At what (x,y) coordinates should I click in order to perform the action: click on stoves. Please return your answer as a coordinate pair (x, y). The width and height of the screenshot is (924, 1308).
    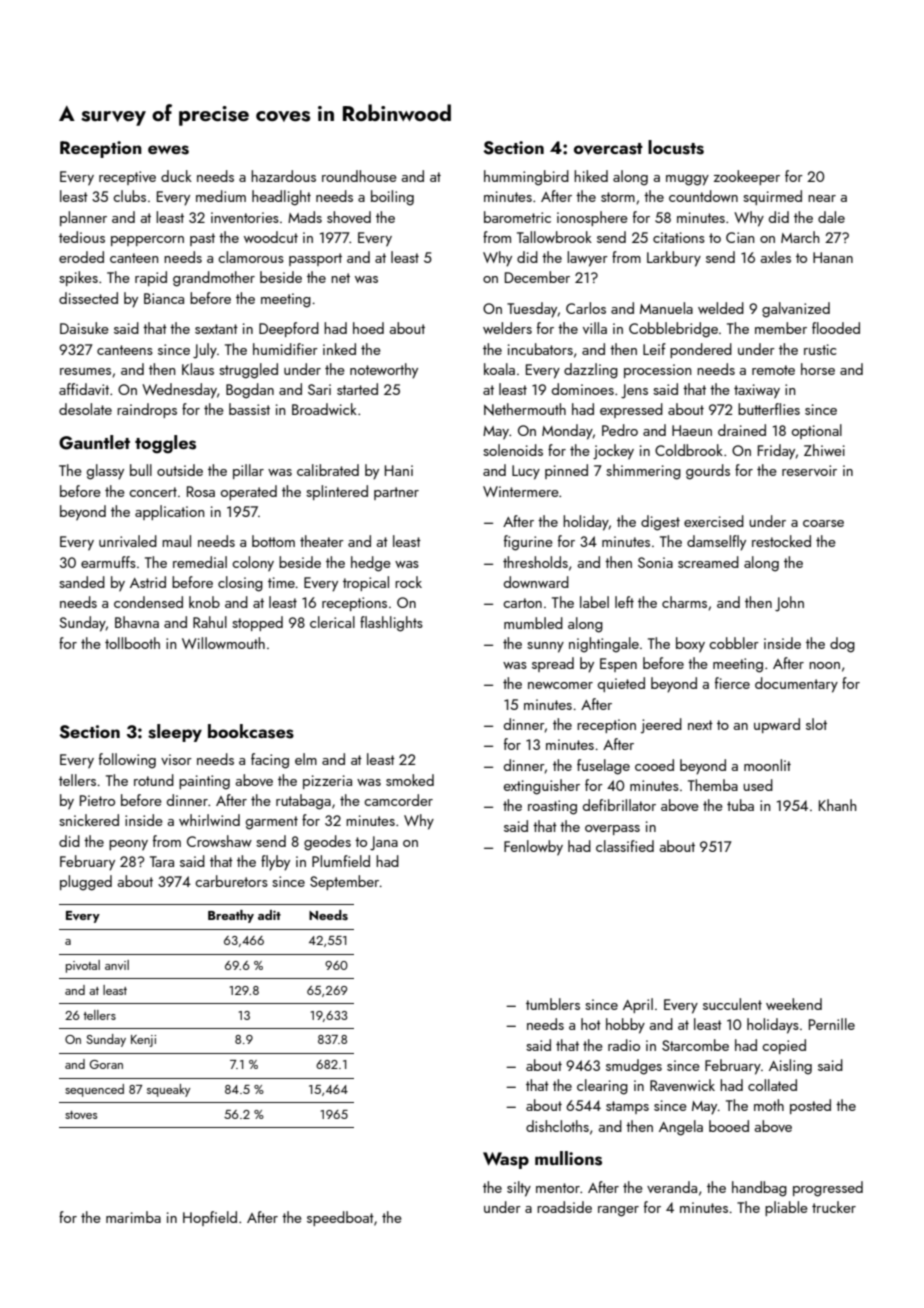
    Looking at the image, I should click on (81, 1115).
